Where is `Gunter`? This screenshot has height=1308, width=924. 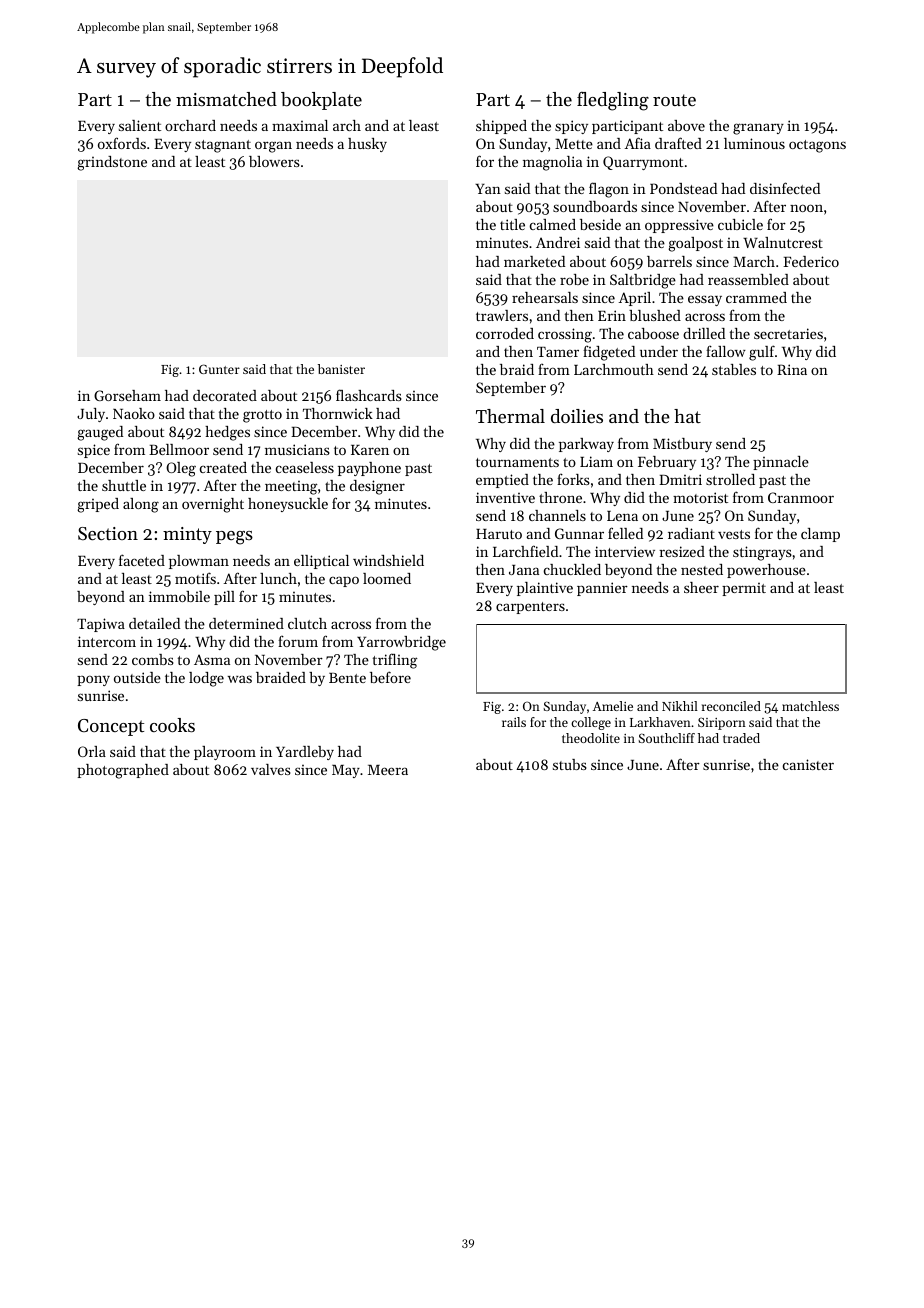
Gunter is located at coordinates (219, 369).
